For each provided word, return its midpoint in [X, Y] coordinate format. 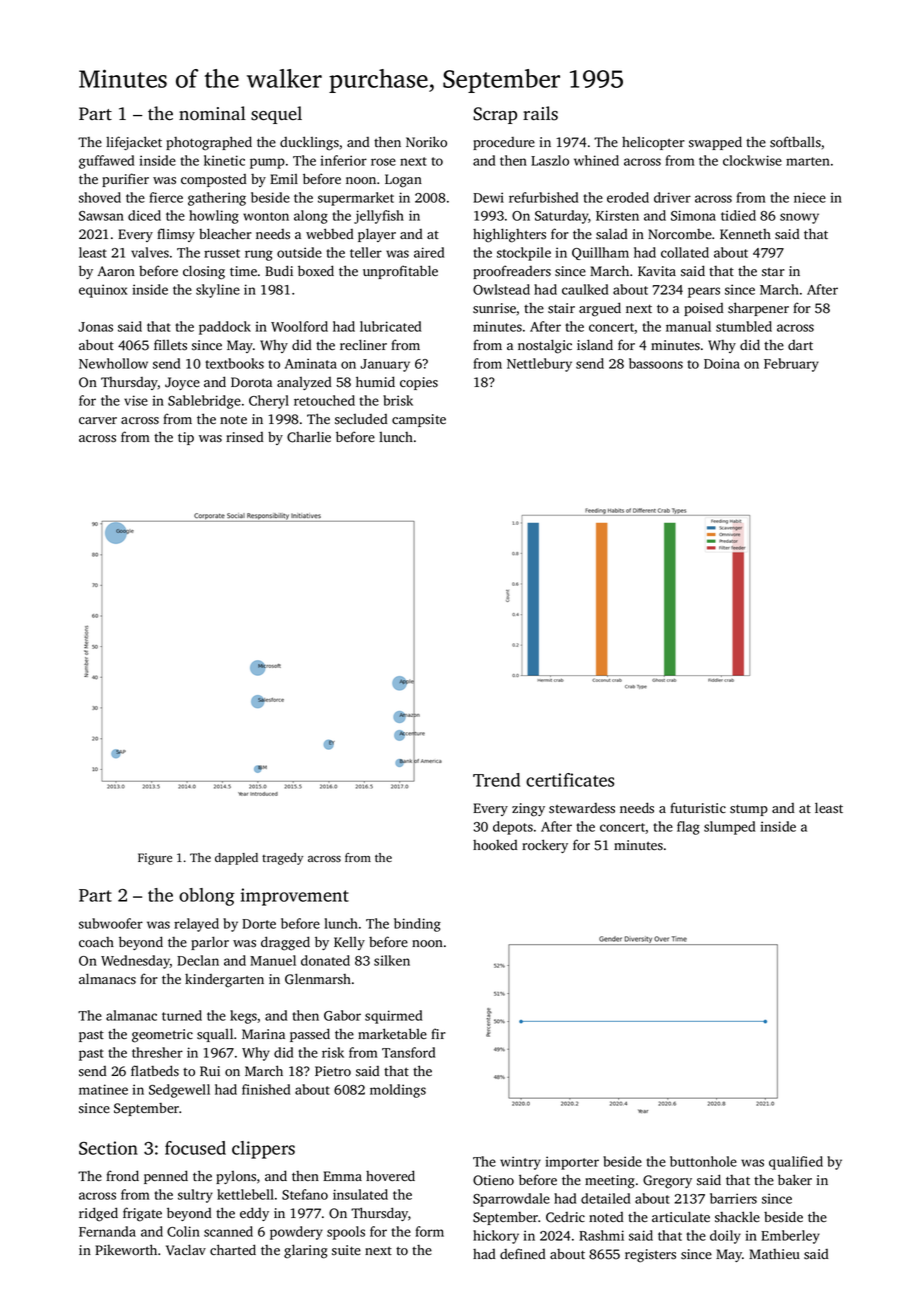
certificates [570, 780]
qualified [796, 1163]
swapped [715, 143]
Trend [496, 780]
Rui [210, 1071]
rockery [545, 846]
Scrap [495, 115]
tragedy [282, 859]
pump [267, 163]
